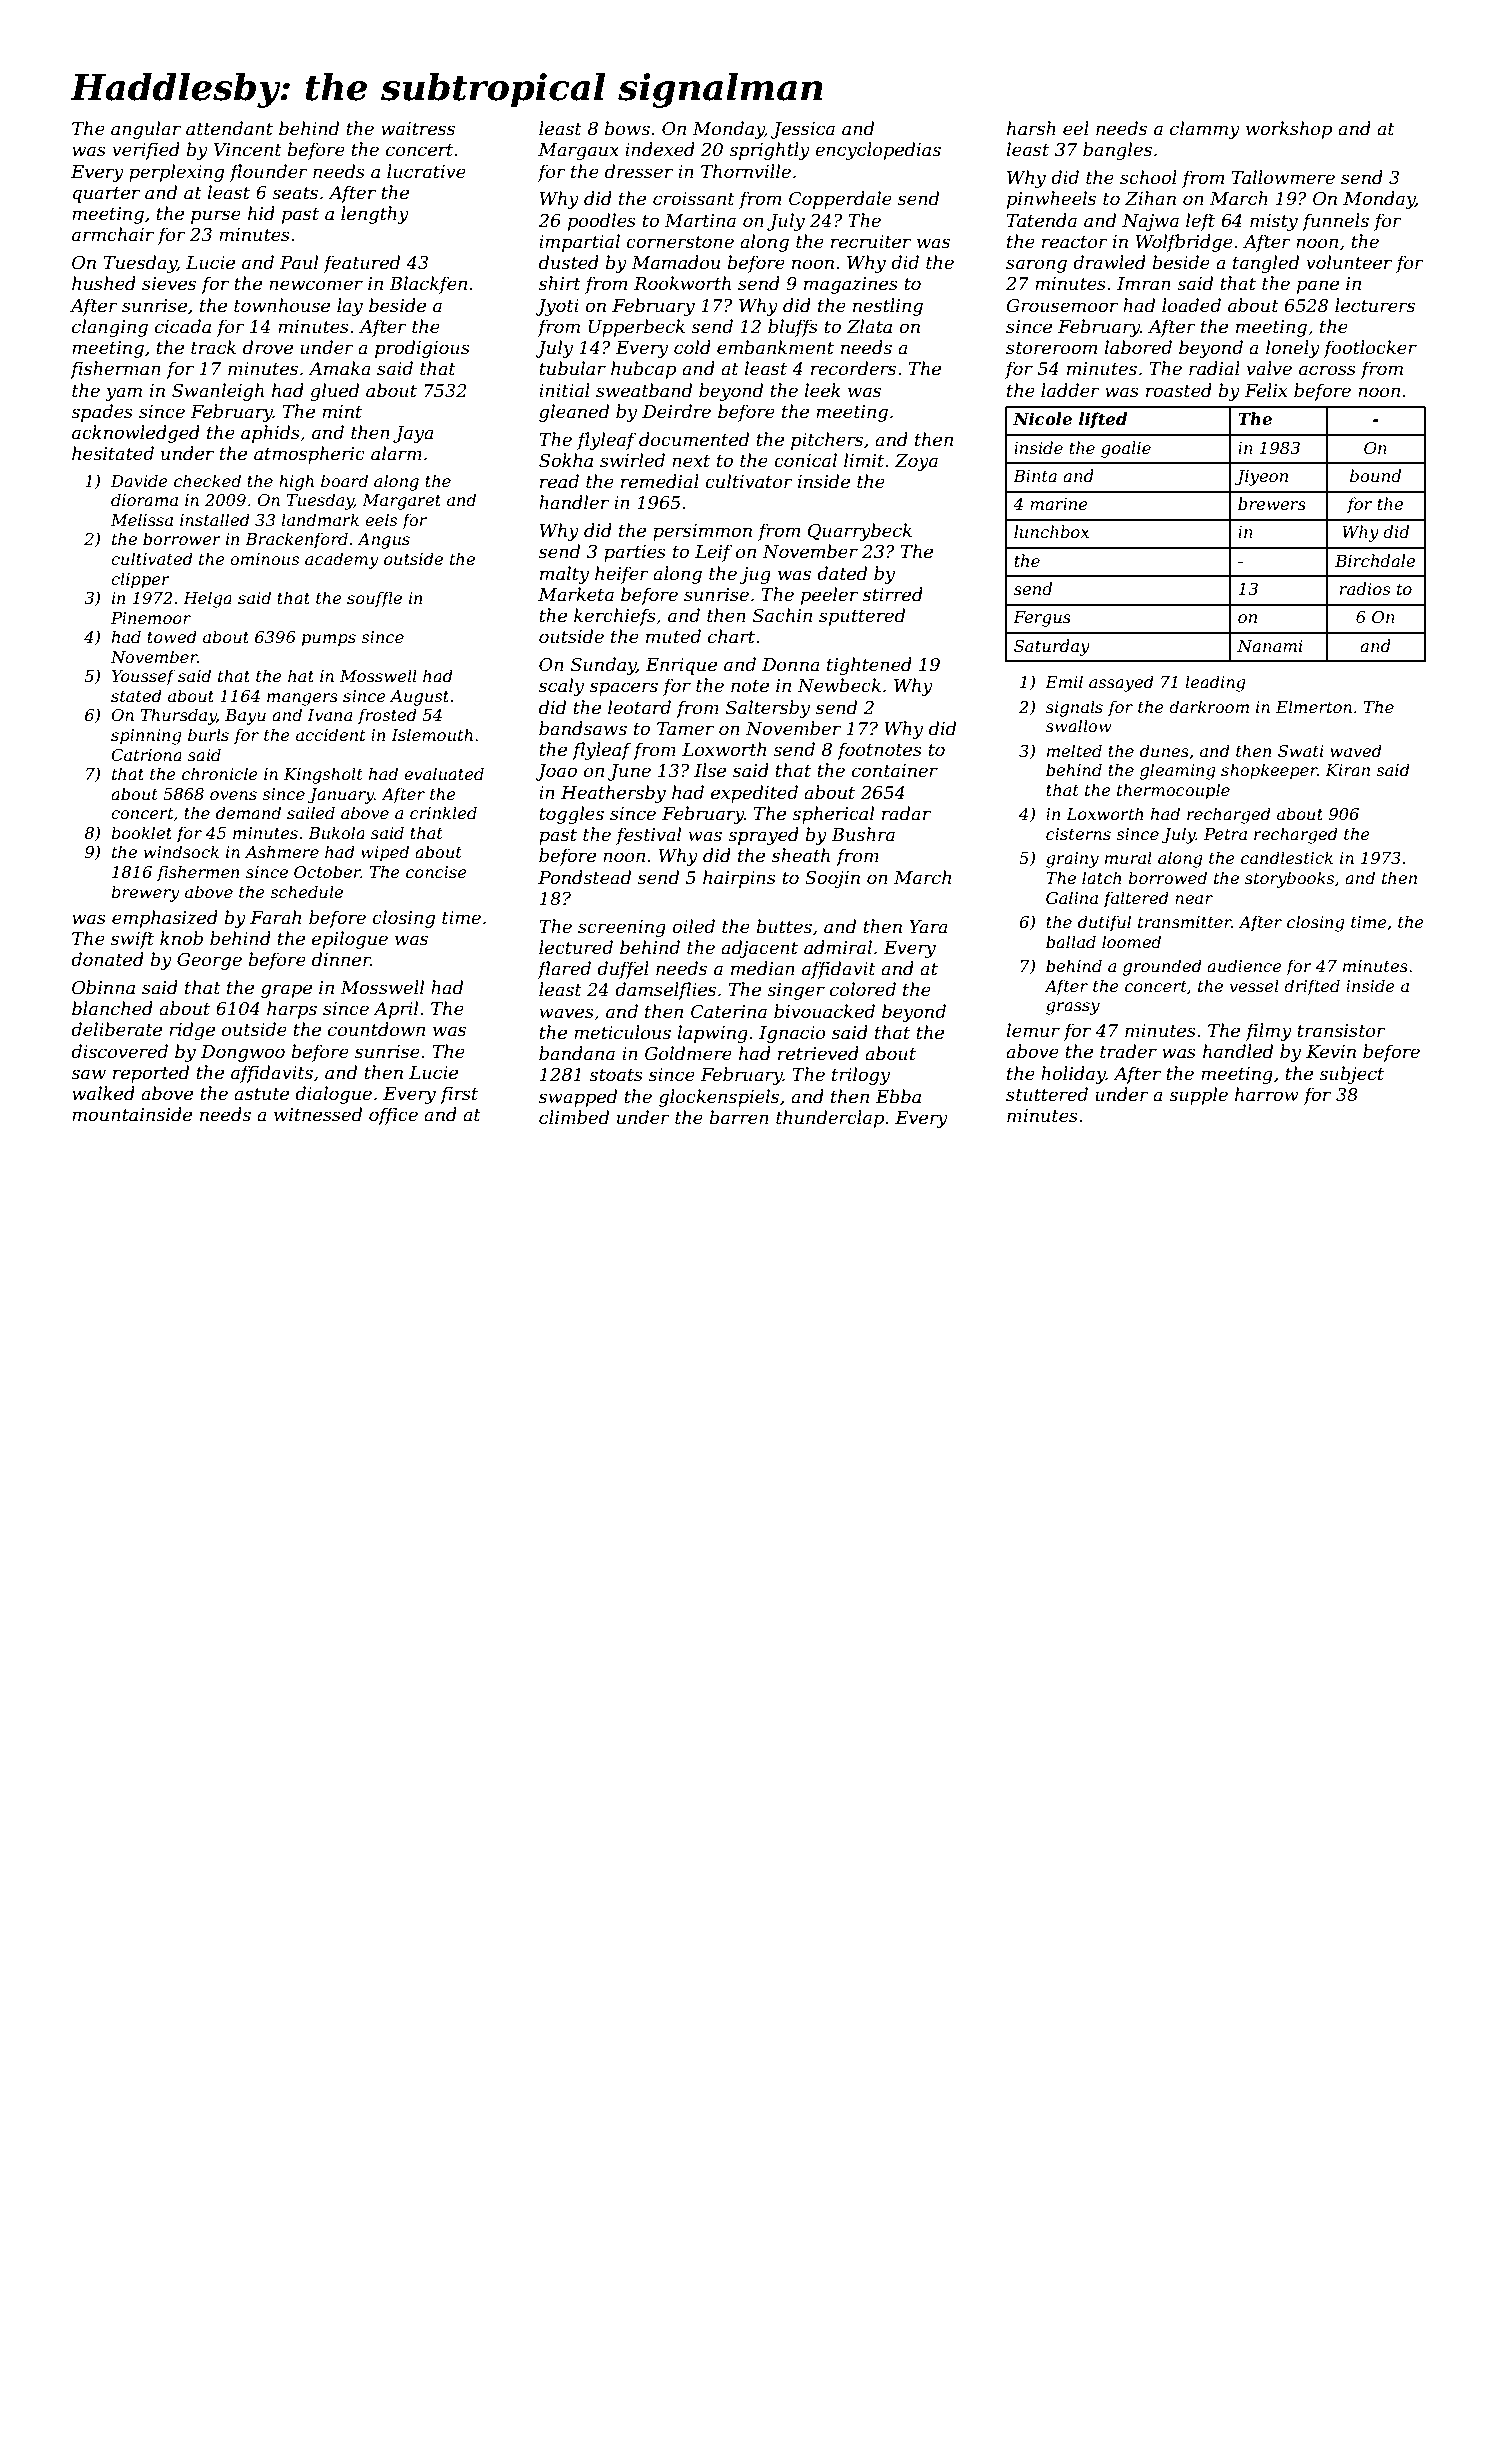 The image size is (1496, 2464). What do you see at coordinates (418, 129) in the screenshot?
I see `waitress` at bounding box center [418, 129].
